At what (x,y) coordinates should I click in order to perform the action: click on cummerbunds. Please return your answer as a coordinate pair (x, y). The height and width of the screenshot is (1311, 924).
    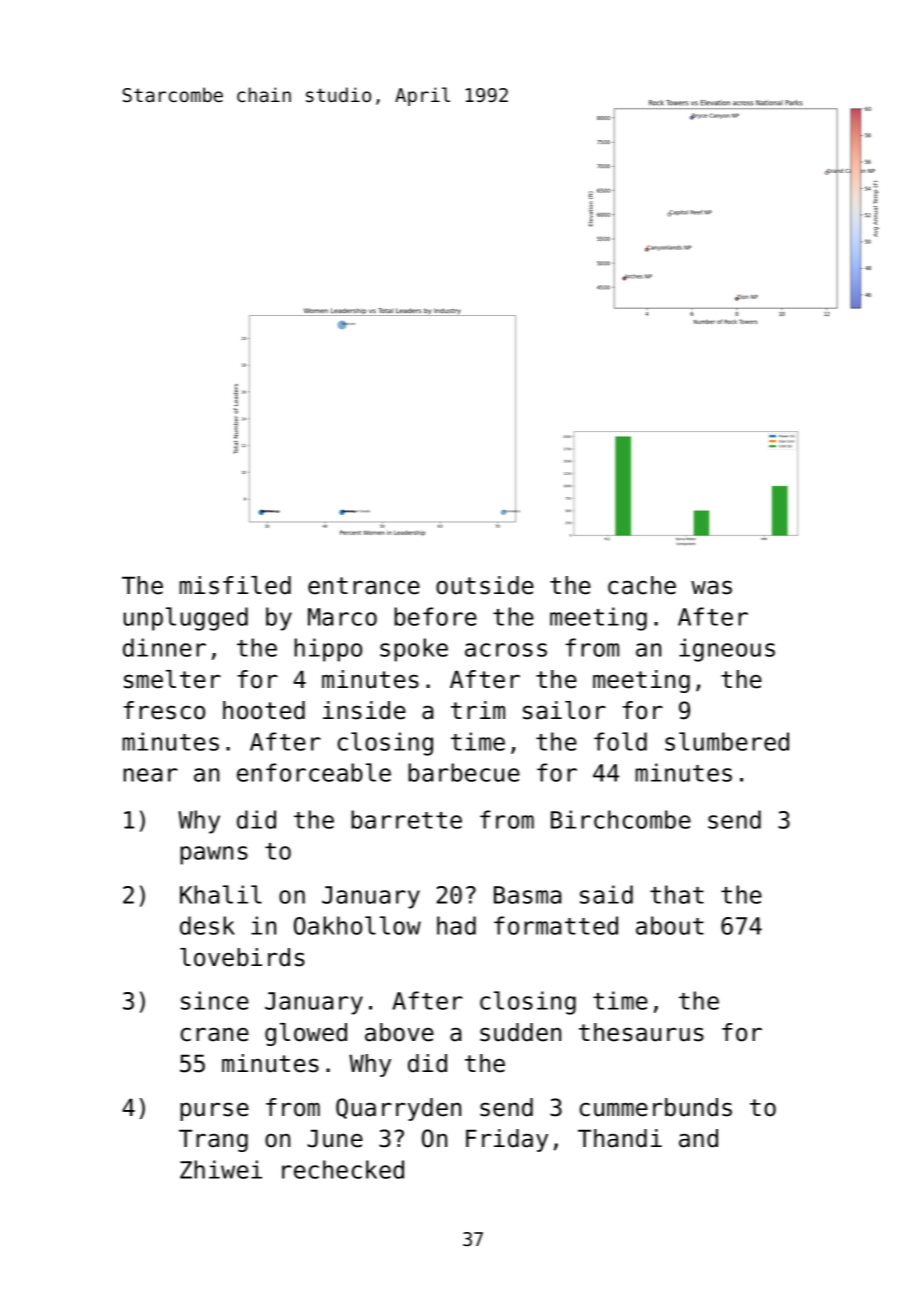
    Looking at the image, I should click on (656, 1107).
